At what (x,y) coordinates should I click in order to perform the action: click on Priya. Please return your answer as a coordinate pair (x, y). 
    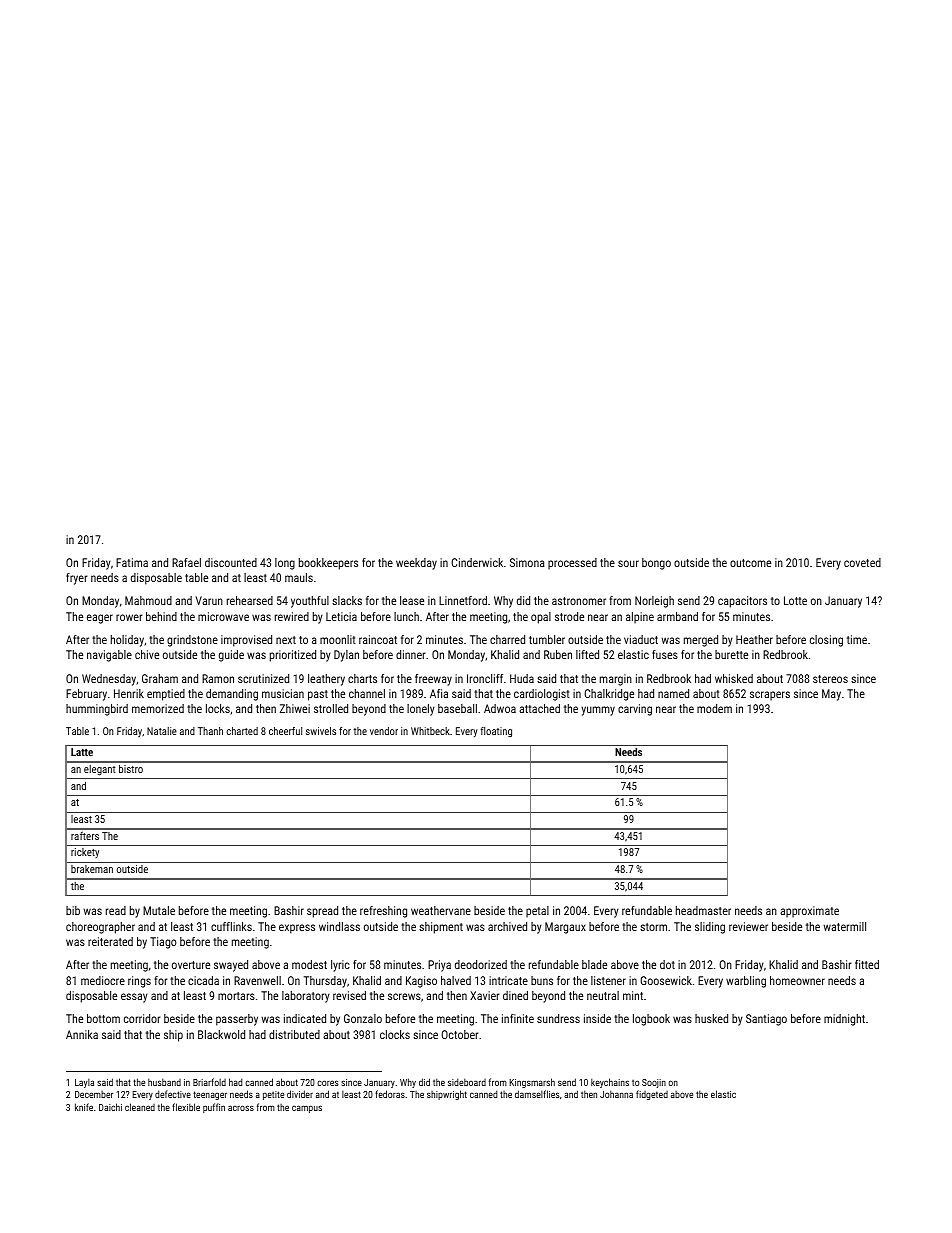
    Looking at the image, I should click on (439, 966).
